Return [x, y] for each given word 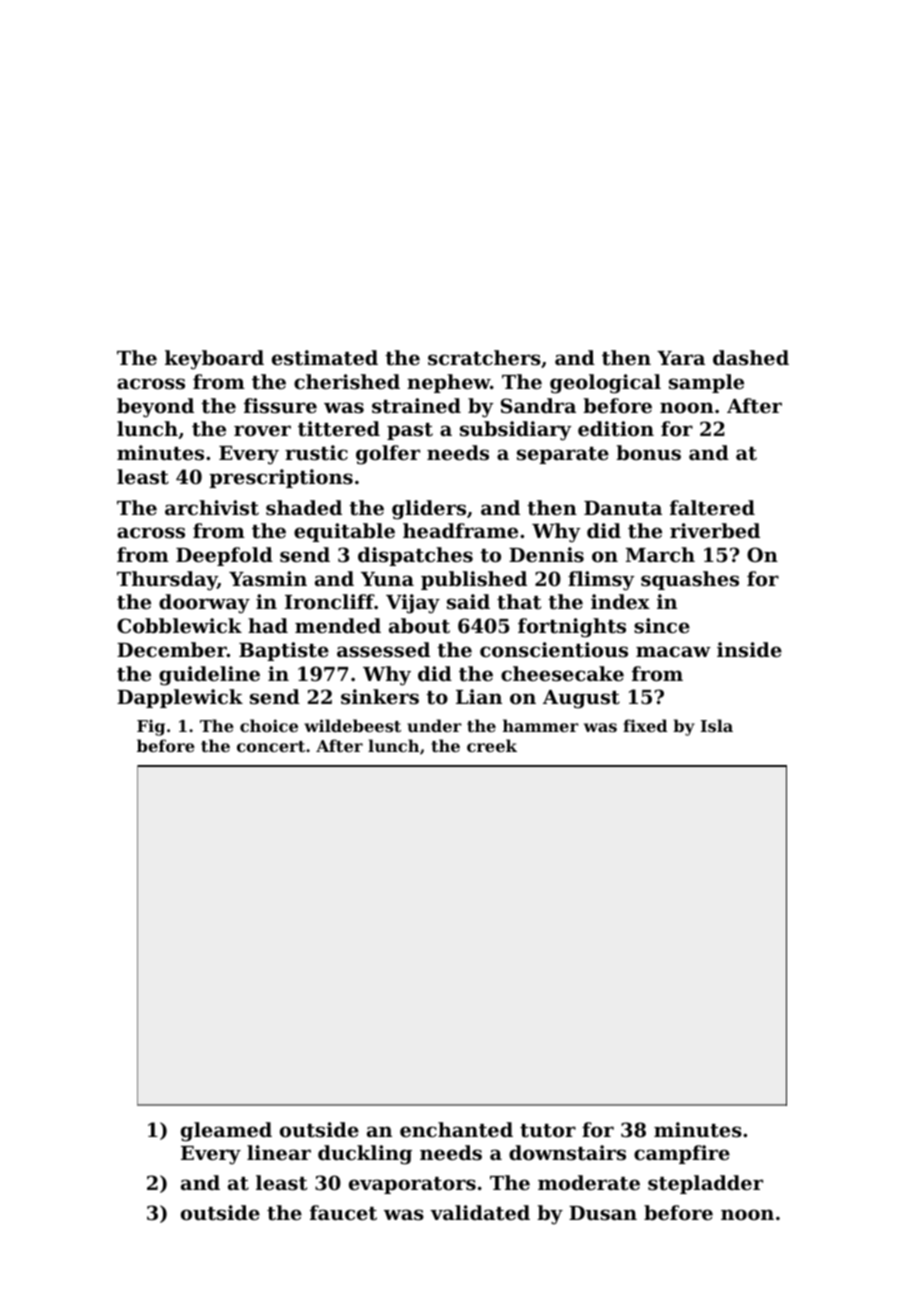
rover [262, 430]
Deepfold [224, 556]
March [660, 554]
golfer [388, 455]
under [434, 725]
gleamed [226, 1132]
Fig [151, 727]
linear [279, 1152]
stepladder [705, 1184]
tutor [548, 1131]
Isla [717, 725]
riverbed [715, 530]
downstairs [567, 1153]
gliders [429, 510]
